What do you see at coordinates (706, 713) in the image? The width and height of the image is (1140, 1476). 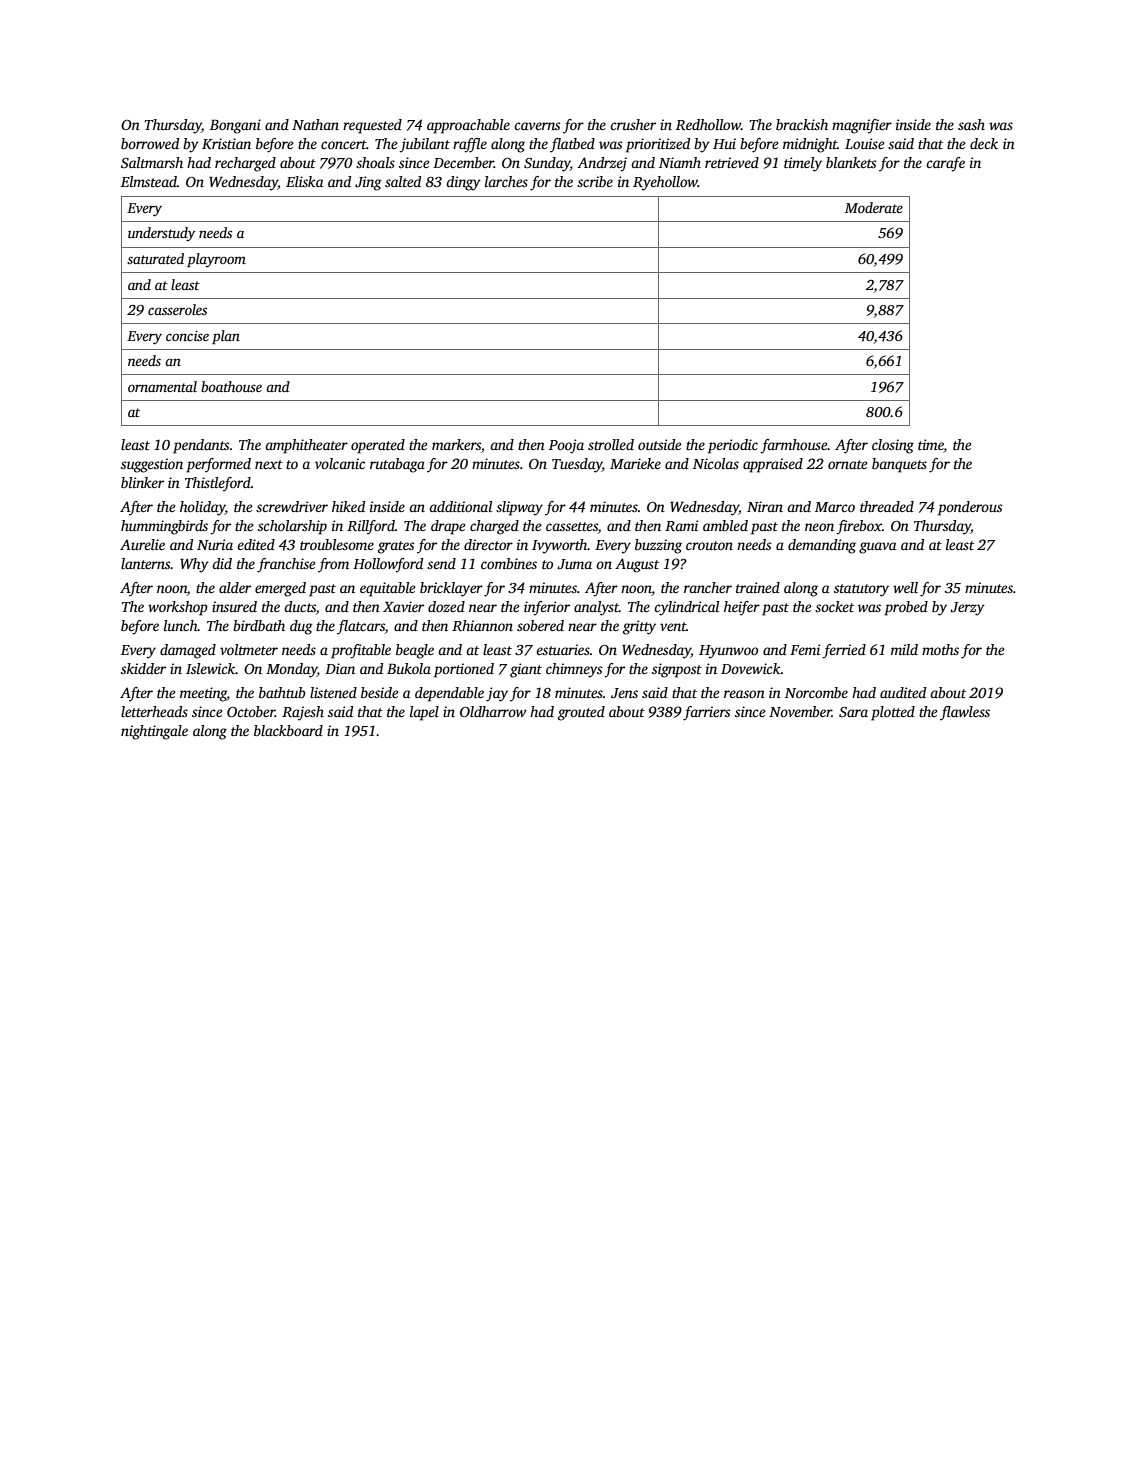 I see `farriers` at bounding box center [706, 713].
